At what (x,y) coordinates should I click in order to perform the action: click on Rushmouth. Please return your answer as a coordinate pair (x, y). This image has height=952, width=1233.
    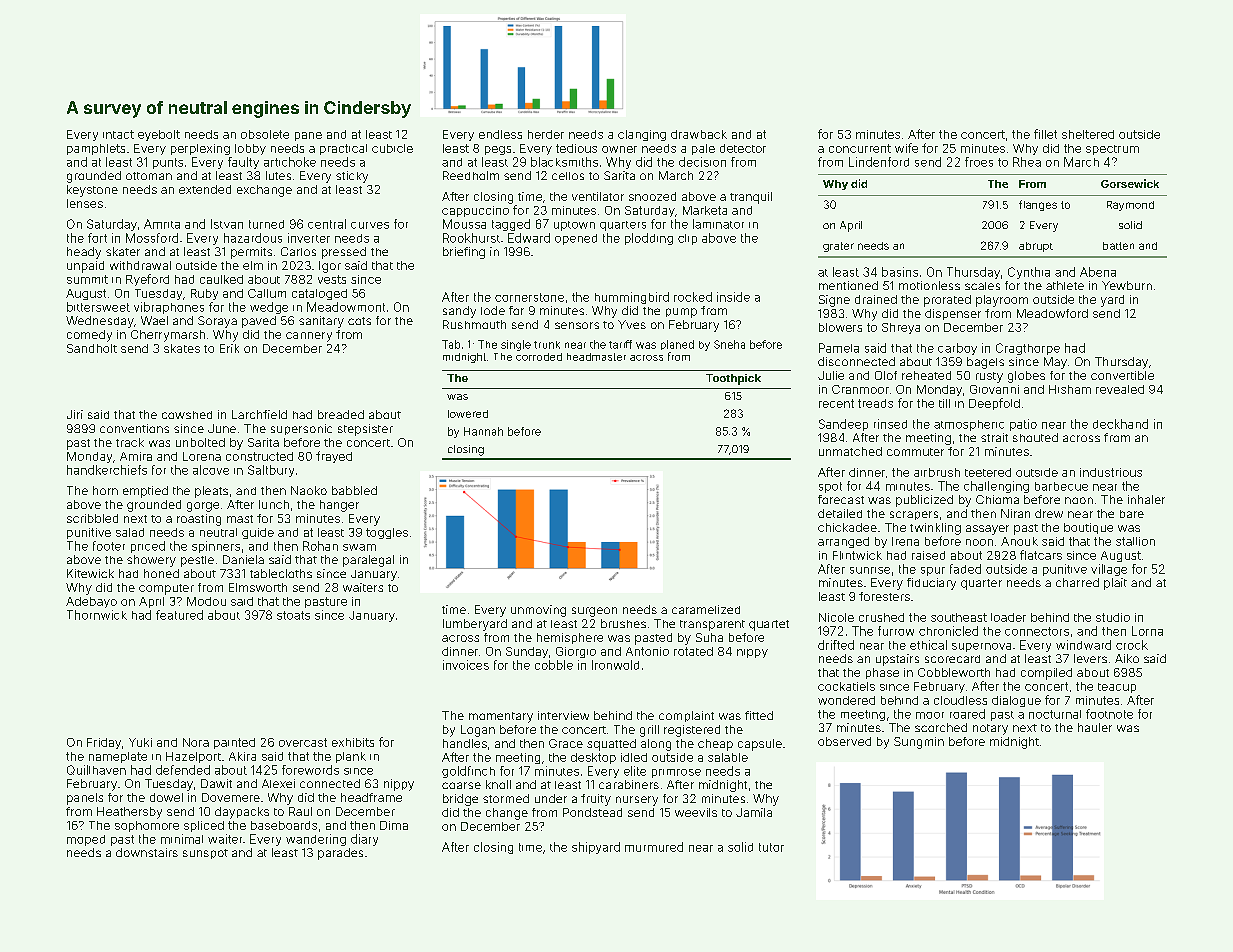
    Looking at the image, I should click on (474, 324).
